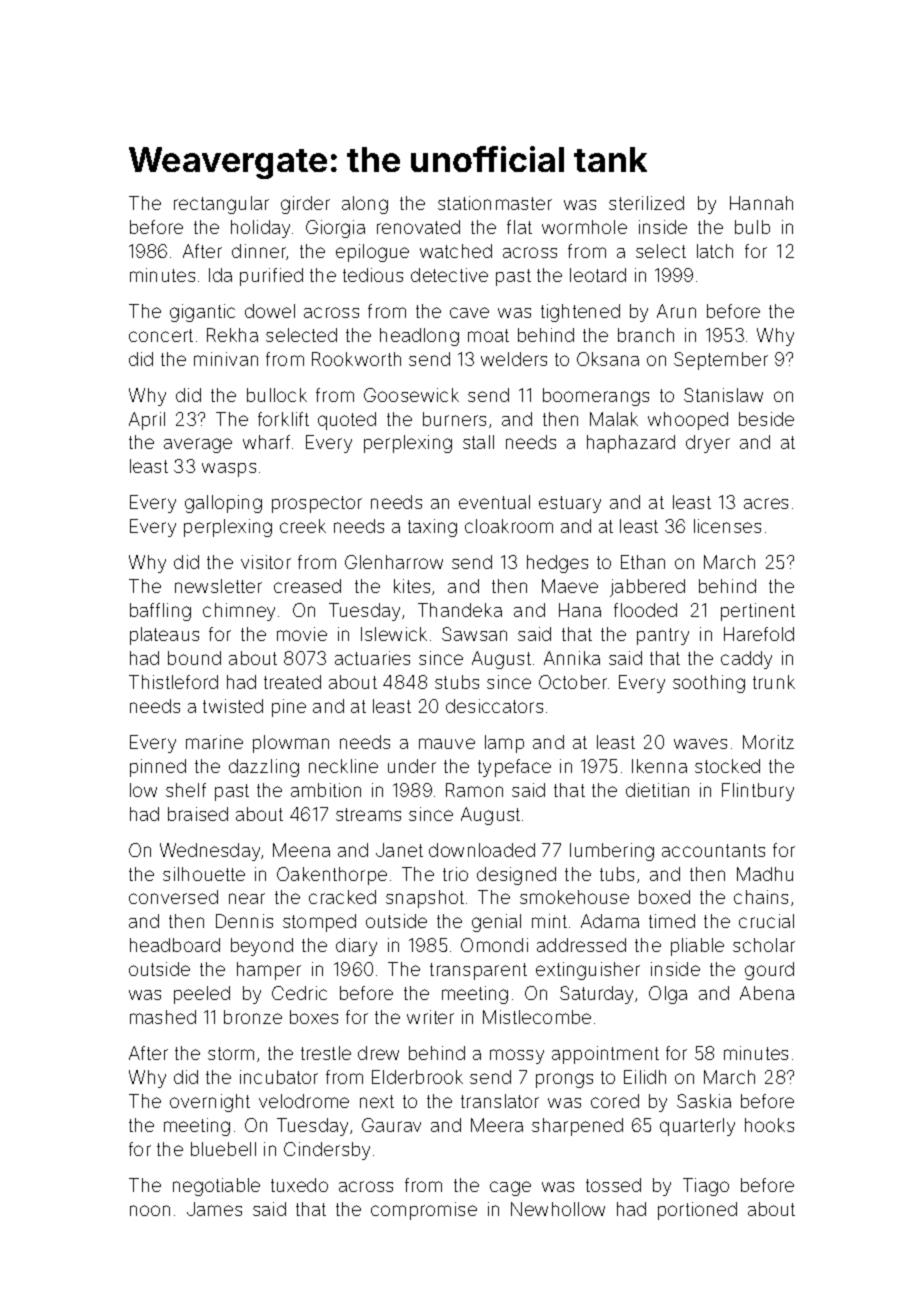 The height and width of the screenshot is (1314, 924). Describe the element at coordinates (495, 203) in the screenshot. I see `stationmaster` at that location.
